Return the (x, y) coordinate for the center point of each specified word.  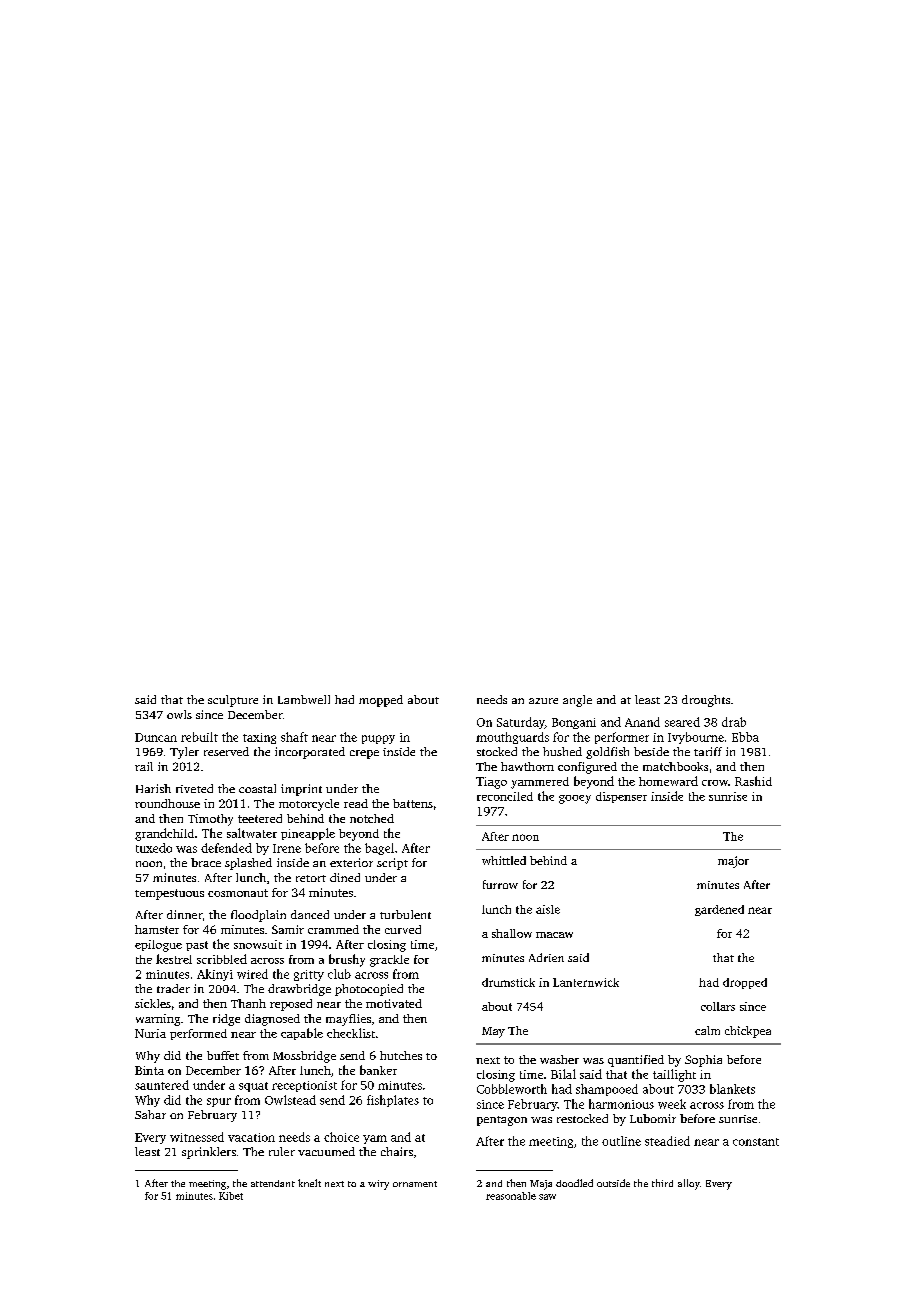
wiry (378, 1185)
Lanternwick (586, 982)
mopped (381, 701)
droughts (706, 701)
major (733, 862)
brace (206, 862)
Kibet (231, 1196)
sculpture (233, 701)
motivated (394, 1003)
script (392, 864)
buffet (223, 1055)
